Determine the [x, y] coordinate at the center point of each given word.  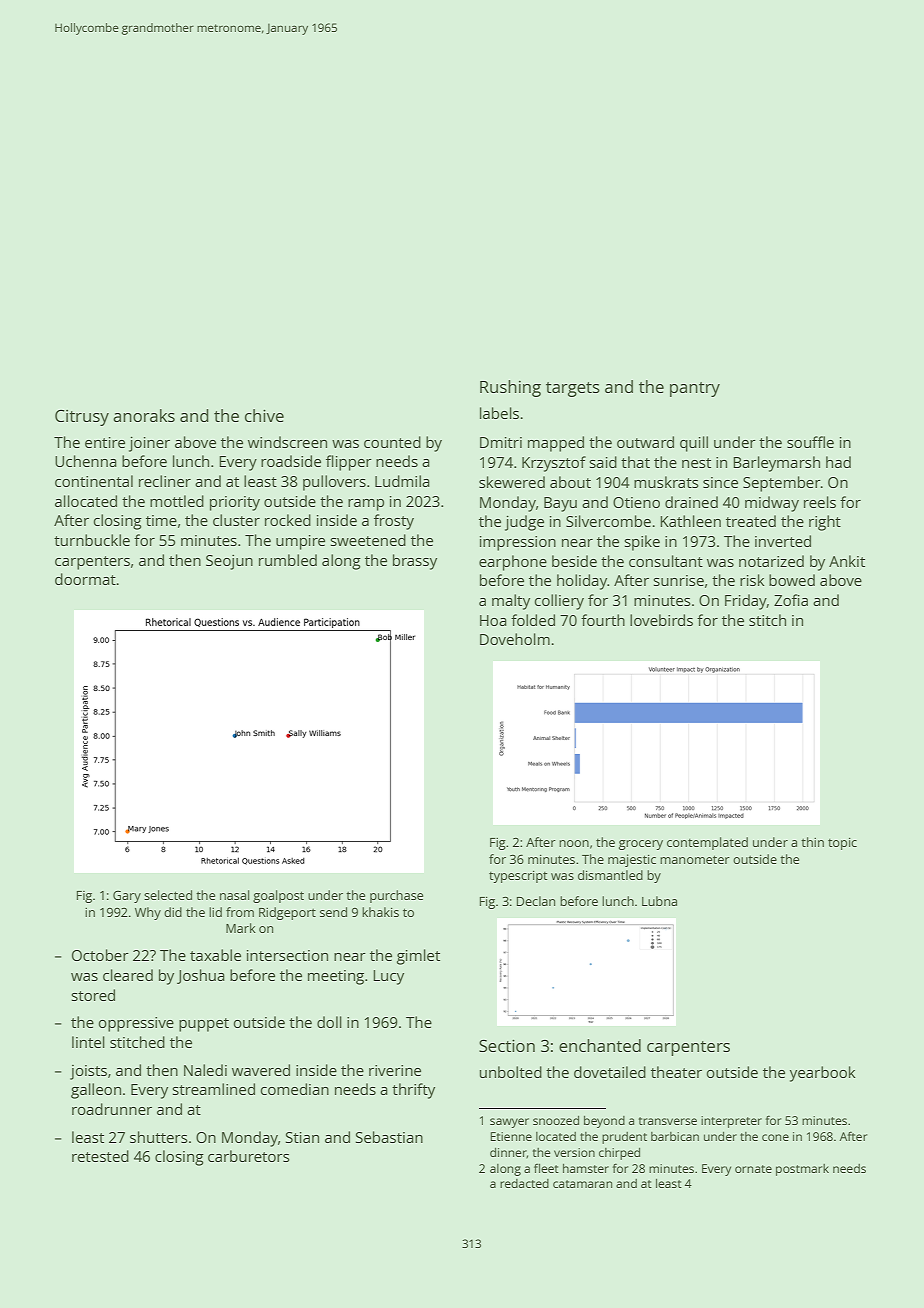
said [603, 462]
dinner [508, 1153]
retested [100, 1156]
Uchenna [86, 461]
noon [574, 843]
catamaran [582, 1184]
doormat [85, 579]
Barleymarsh [776, 464]
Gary [127, 897]
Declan [536, 901]
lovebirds [661, 620]
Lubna [659, 901]
